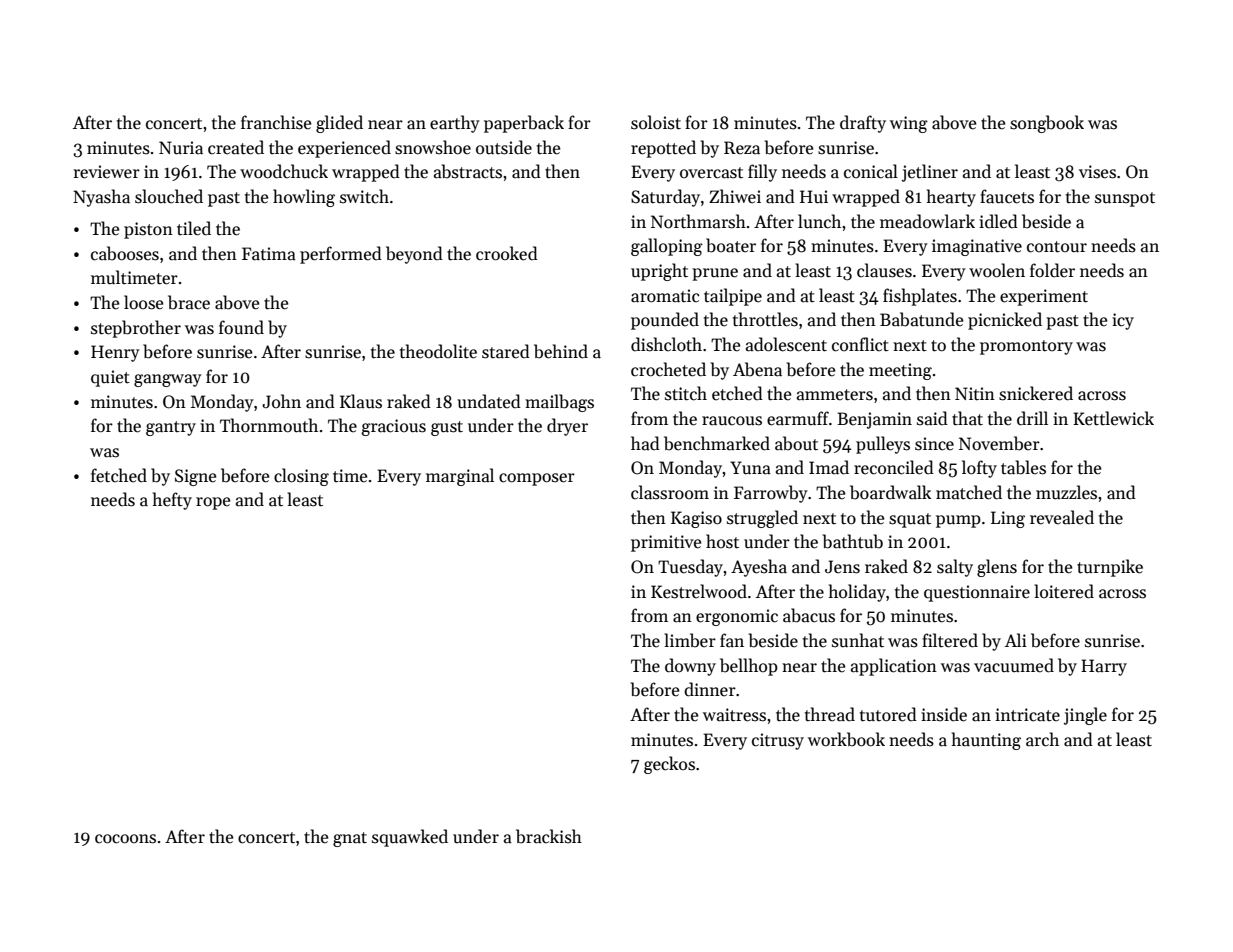  Describe the element at coordinates (125, 839) in the page. I see `cocoons` at that location.
